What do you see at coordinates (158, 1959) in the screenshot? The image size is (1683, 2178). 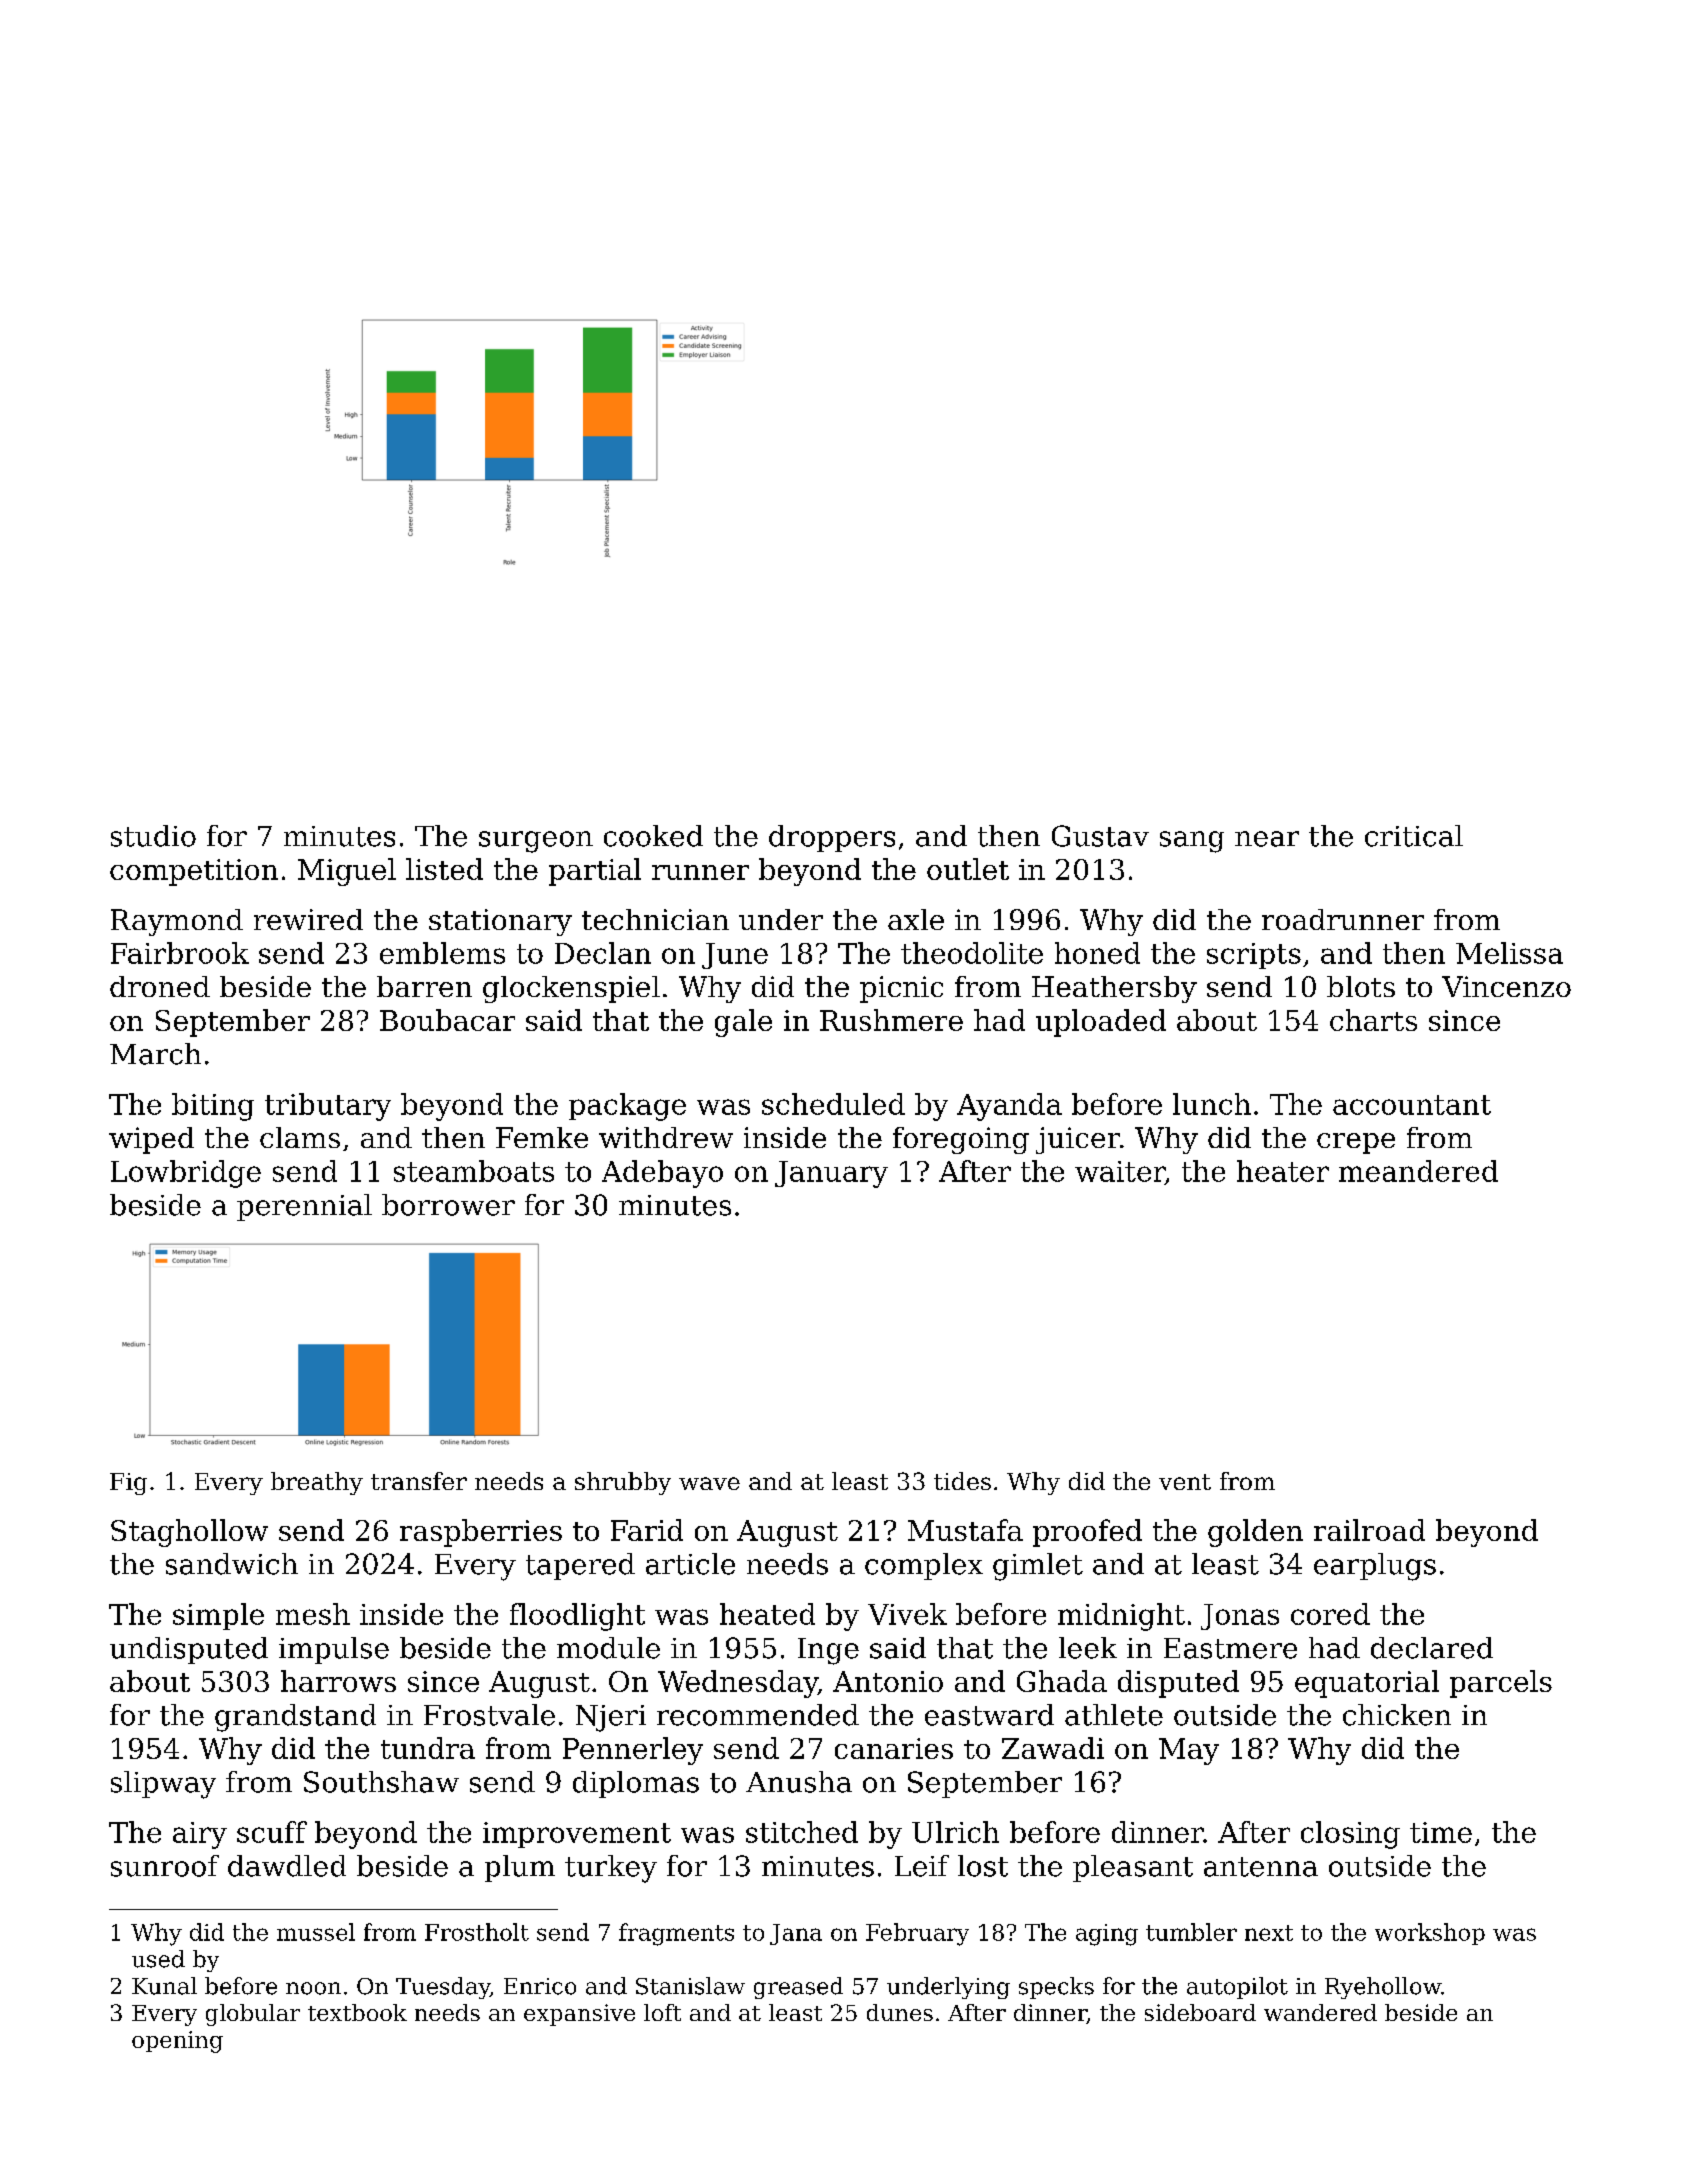 I see `used` at bounding box center [158, 1959].
